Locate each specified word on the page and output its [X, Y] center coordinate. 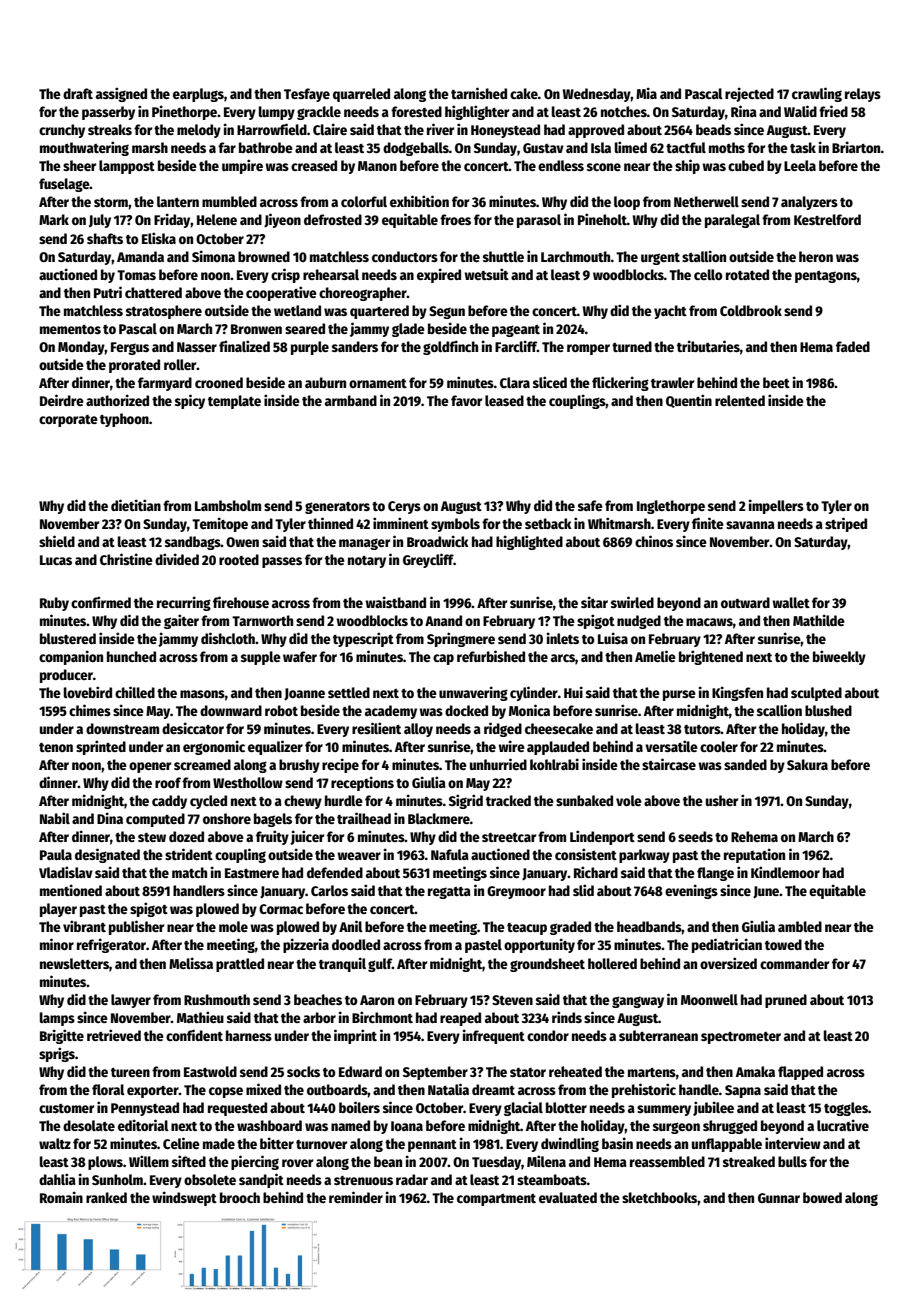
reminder [356, 1197]
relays [863, 95]
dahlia [57, 1179]
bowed [822, 1197]
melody [199, 131]
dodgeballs [416, 149]
